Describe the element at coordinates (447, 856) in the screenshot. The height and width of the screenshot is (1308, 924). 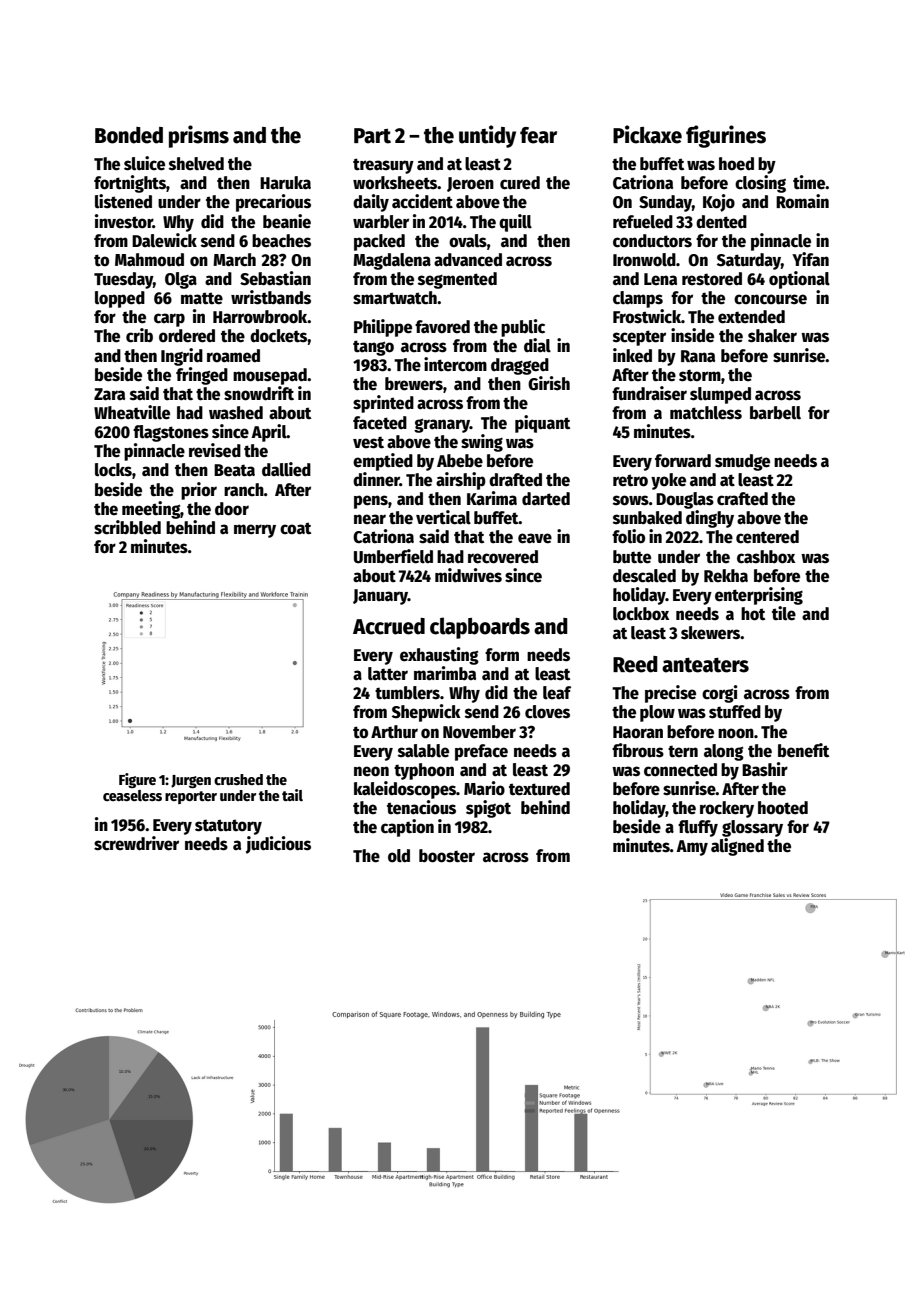
I see `booster` at that location.
